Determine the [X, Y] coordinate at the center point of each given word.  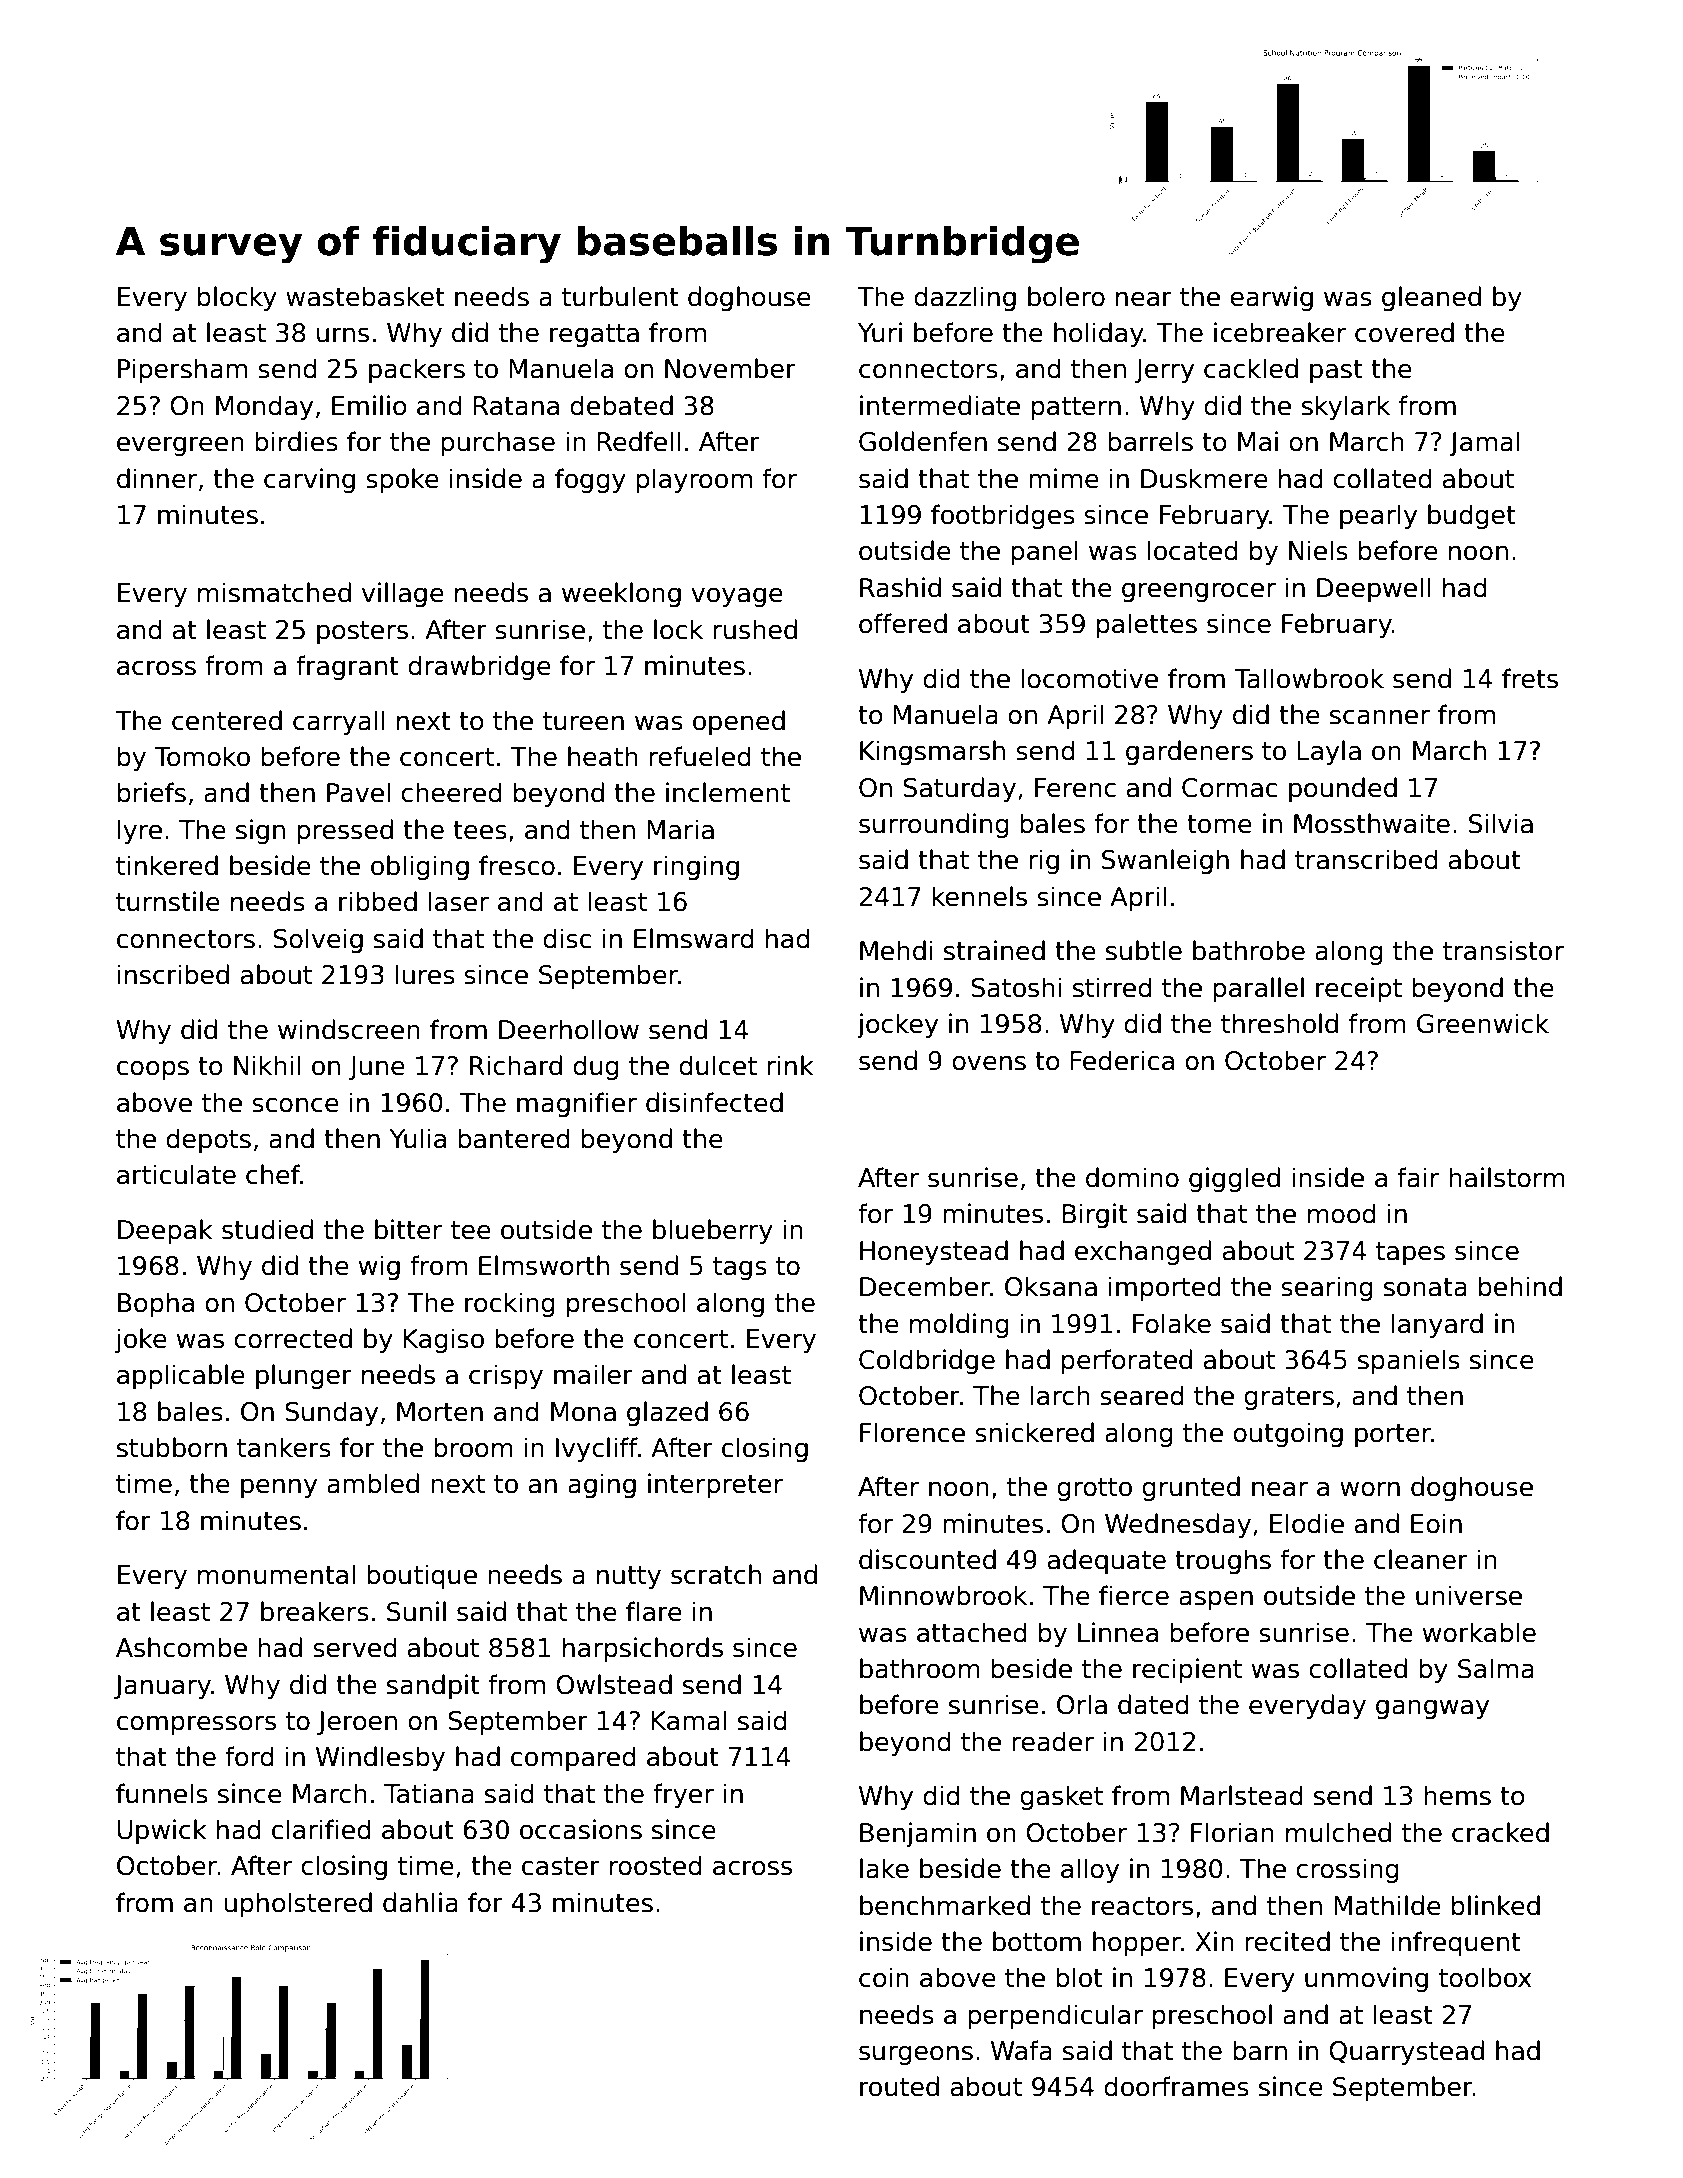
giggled [1234, 1179]
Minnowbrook [943, 1595]
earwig [1271, 298]
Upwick [162, 1831]
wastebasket [365, 296]
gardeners [1189, 752]
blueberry [713, 1231]
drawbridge [479, 667]
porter [1393, 1435]
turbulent [620, 296]
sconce [295, 1105]
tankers [284, 1447]
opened [739, 722]
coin [884, 1977]
